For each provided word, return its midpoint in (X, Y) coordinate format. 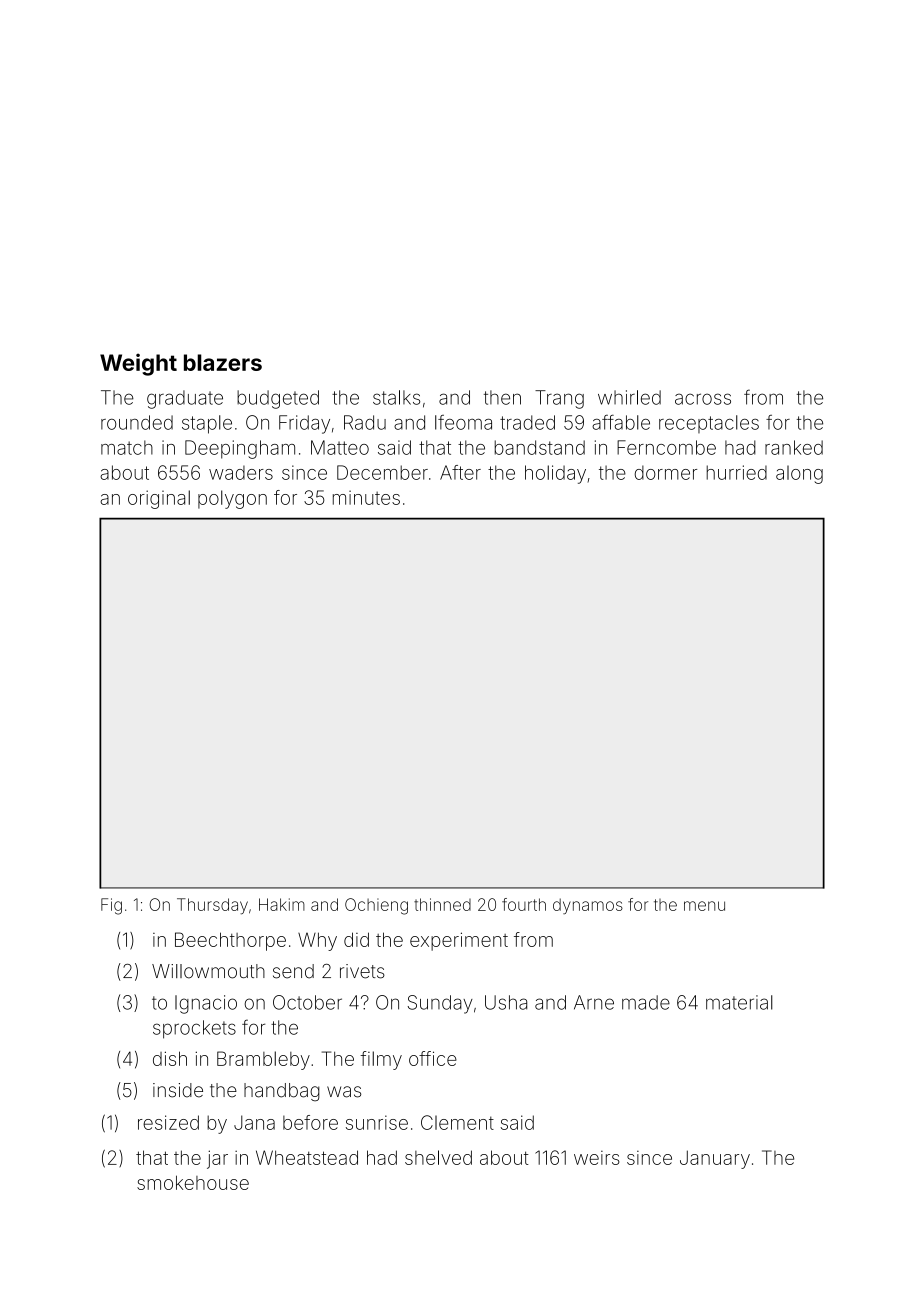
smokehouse (193, 1182)
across (703, 399)
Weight (138, 364)
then (502, 397)
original (159, 499)
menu (704, 906)
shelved (438, 1157)
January (715, 1159)
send (293, 971)
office (433, 1058)
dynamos (588, 906)
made (646, 1002)
